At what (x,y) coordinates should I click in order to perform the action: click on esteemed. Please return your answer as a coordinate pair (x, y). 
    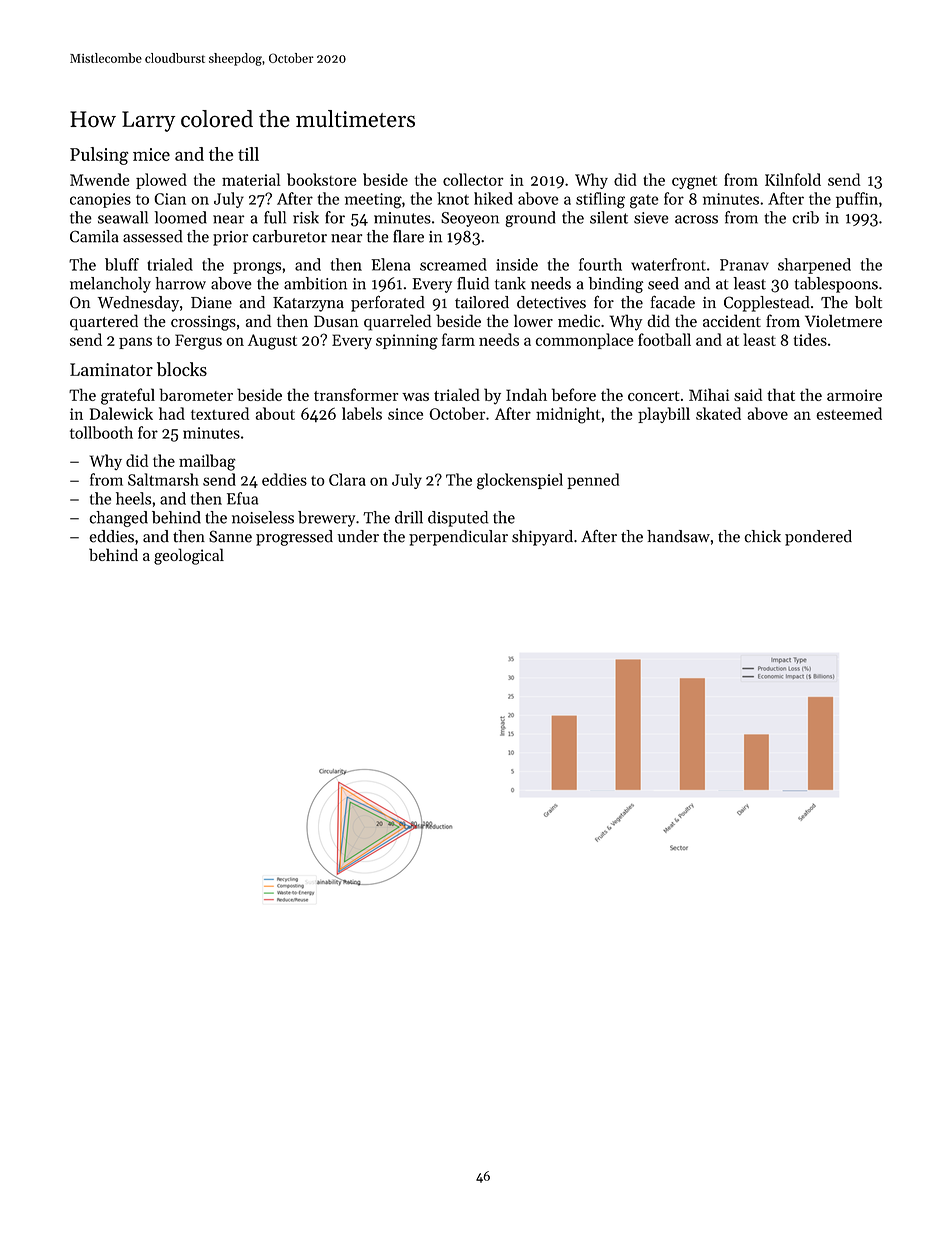
    Looking at the image, I should click on (849, 413).
